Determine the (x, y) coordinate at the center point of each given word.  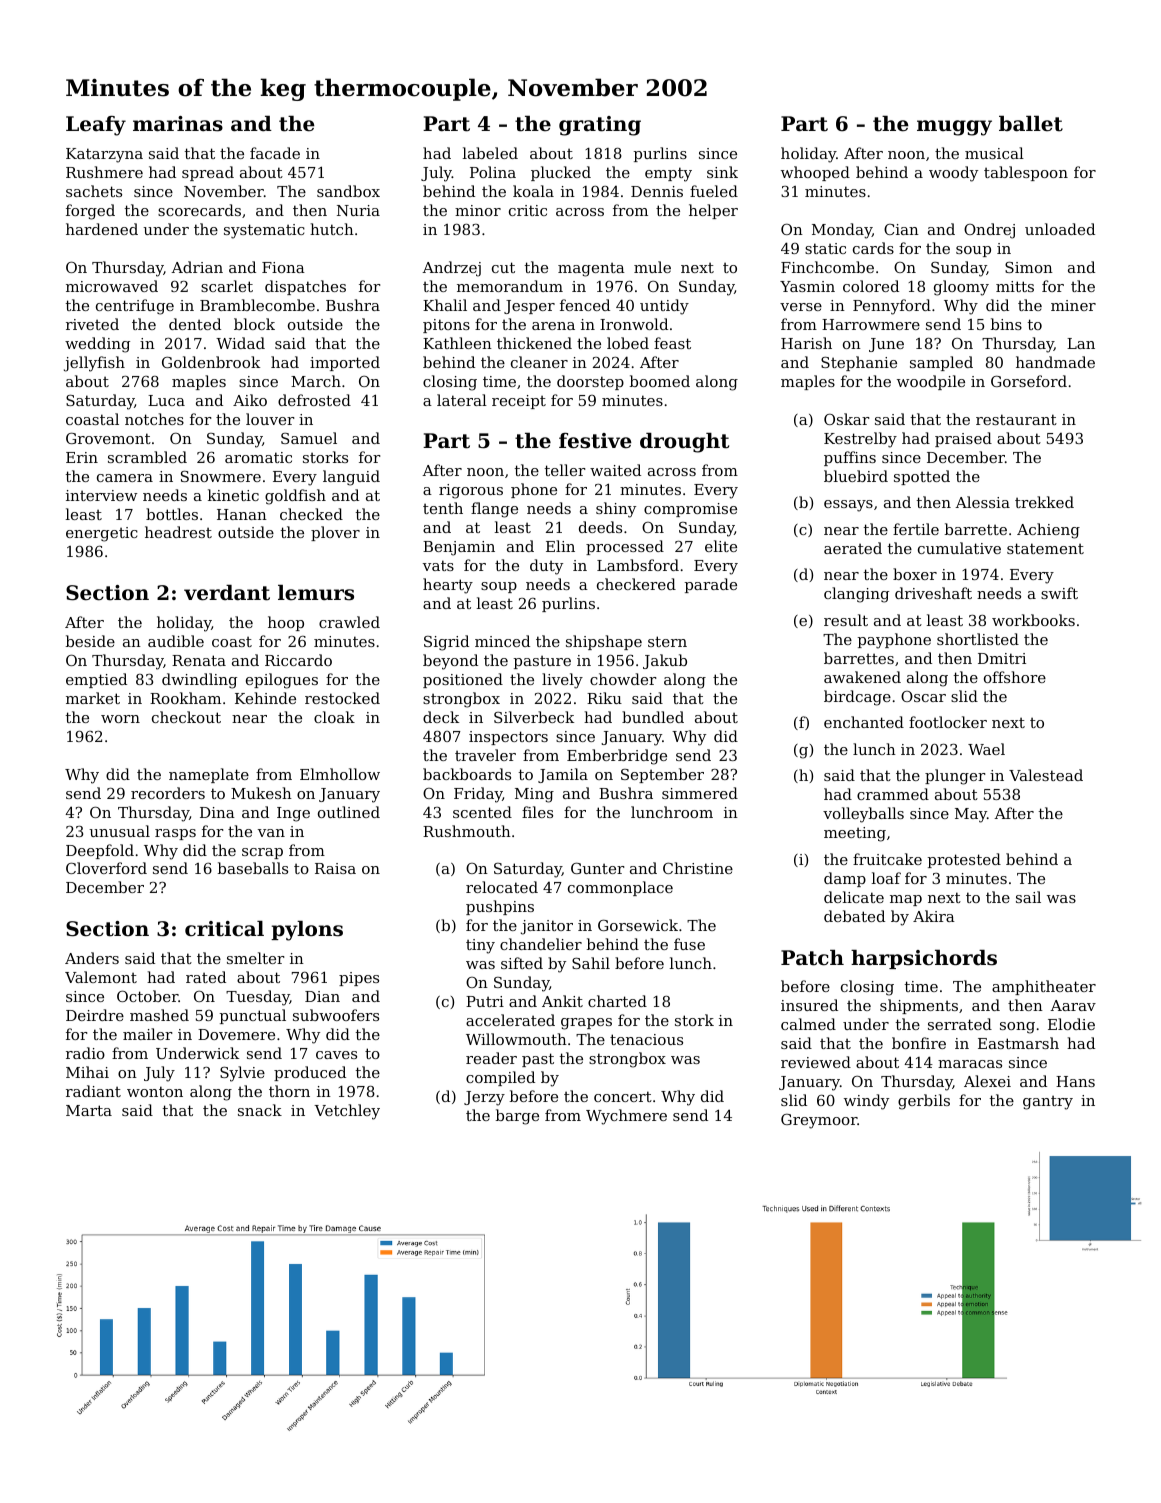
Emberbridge (617, 757)
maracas (970, 1064)
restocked (342, 698)
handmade (1055, 362)
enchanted (864, 722)
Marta (89, 1110)
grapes (586, 1024)
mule (652, 267)
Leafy (96, 126)
